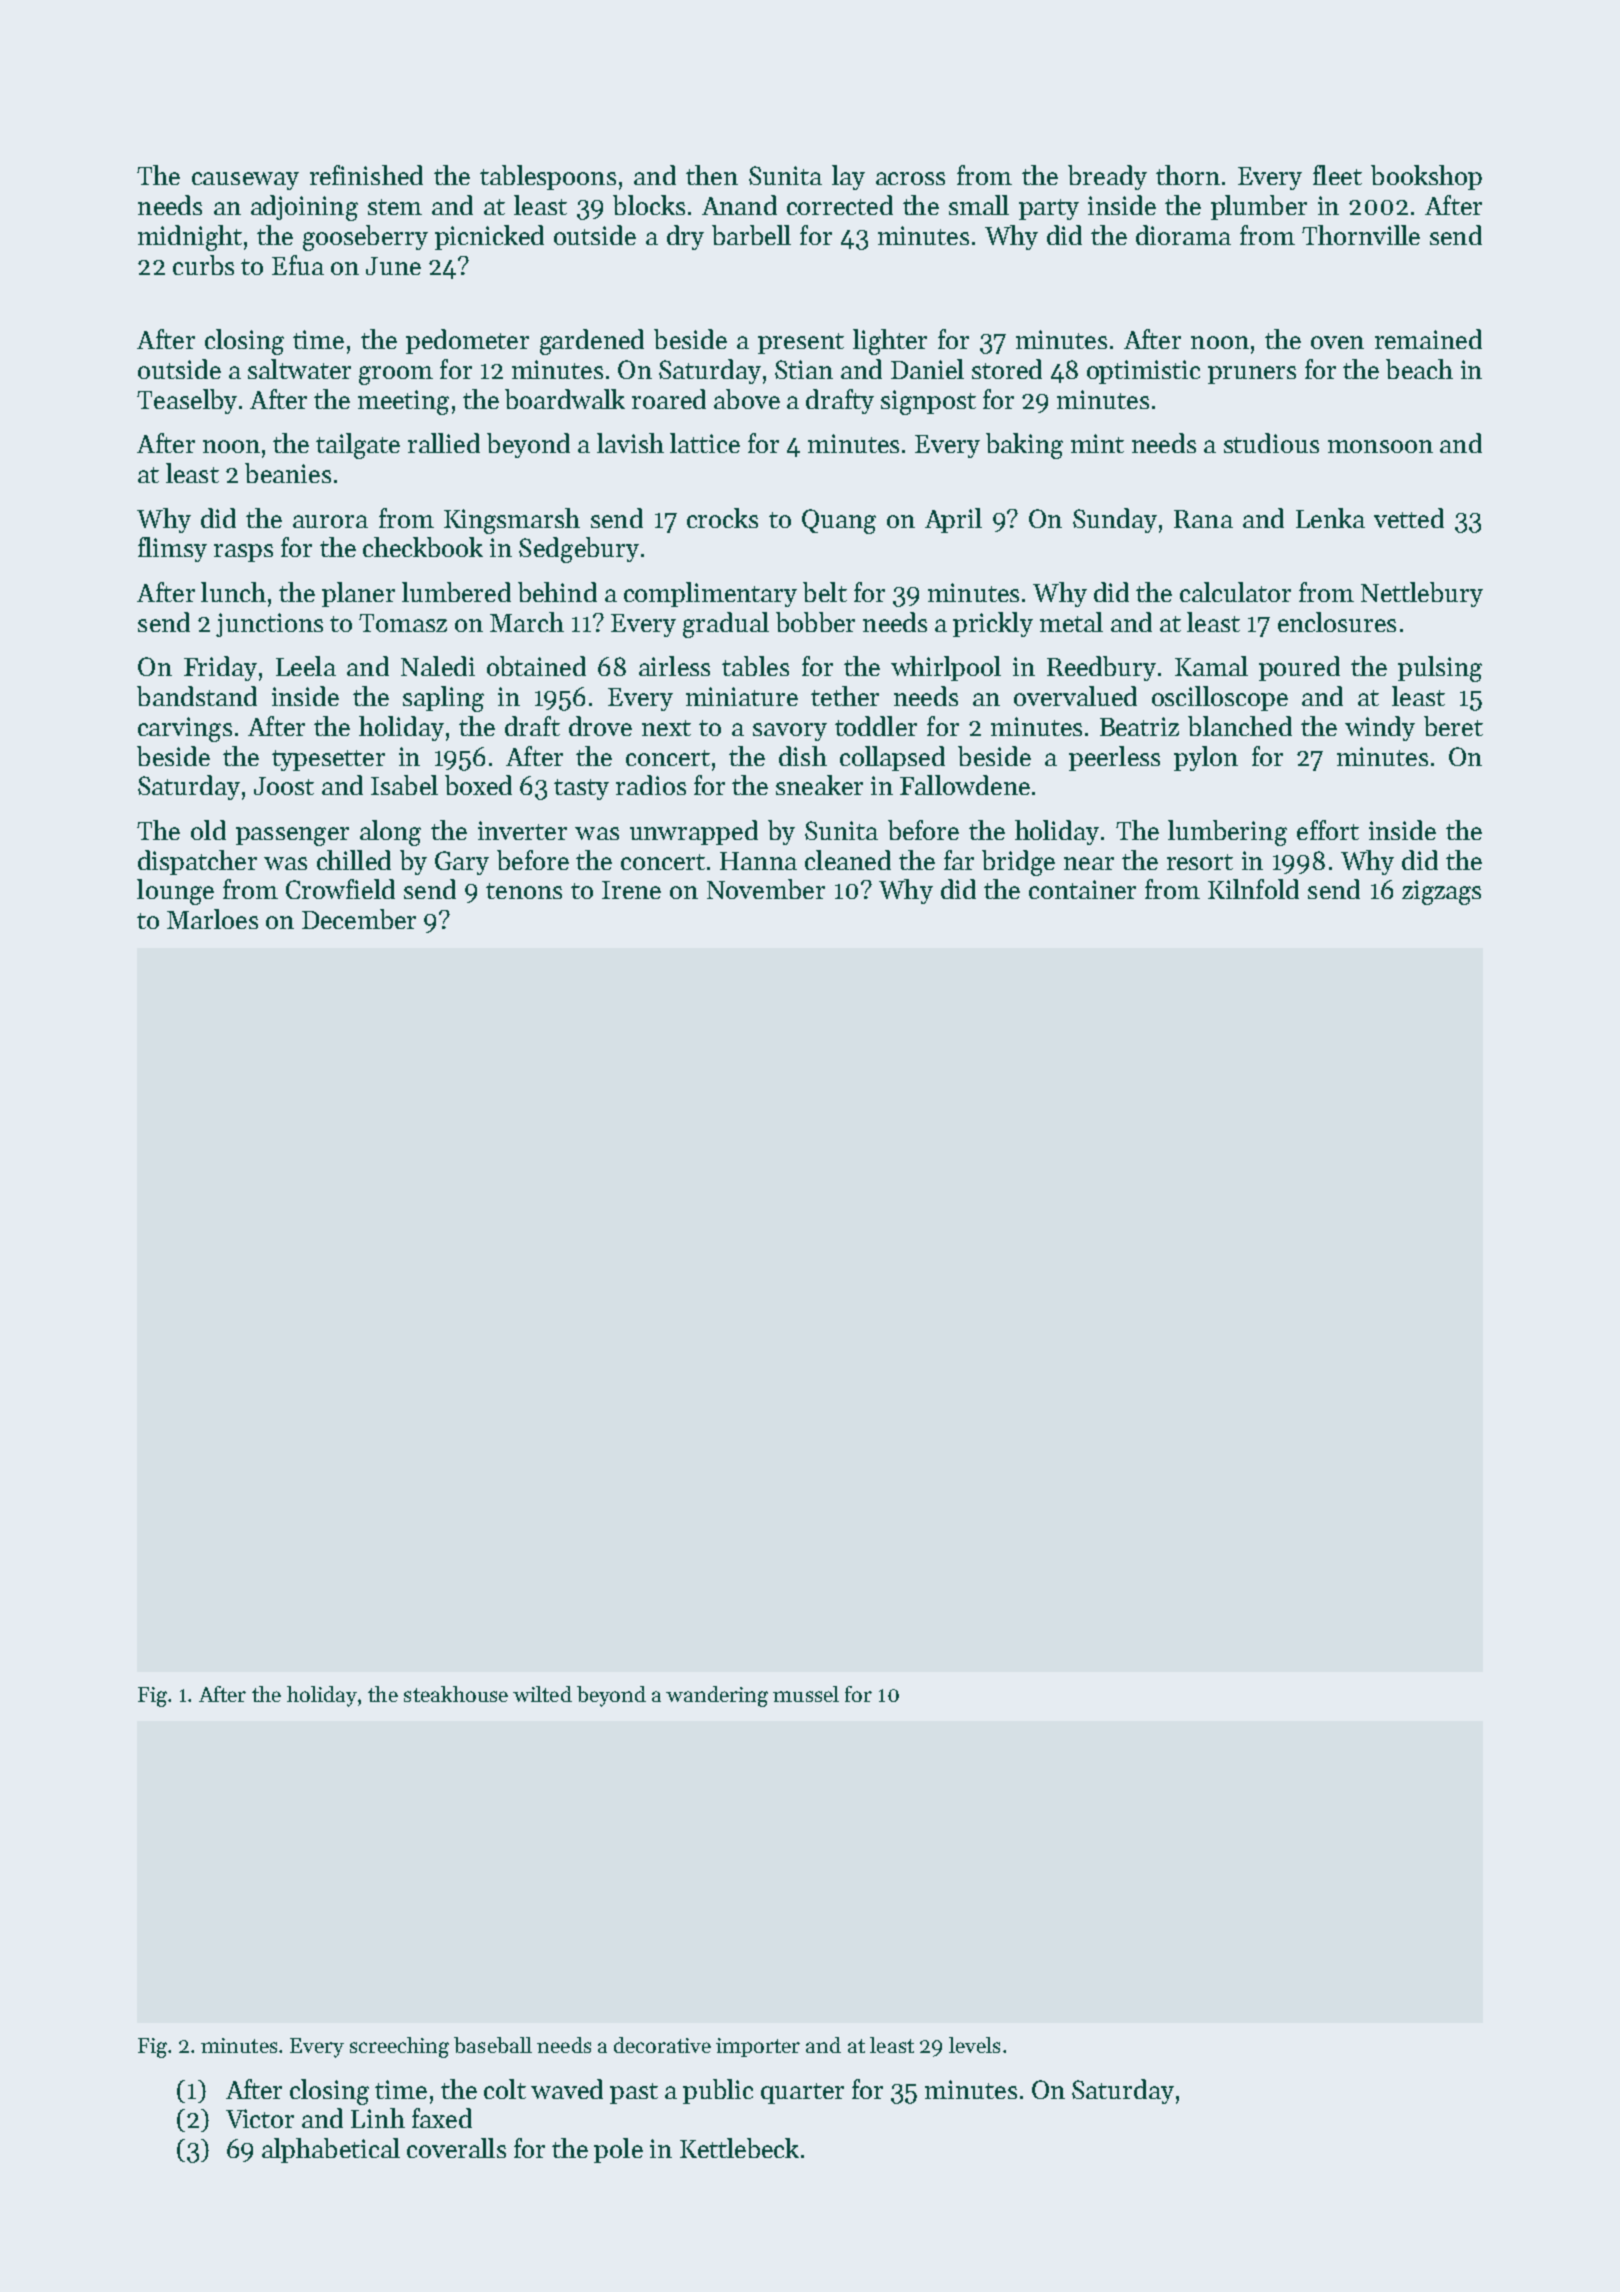  What do you see at coordinates (974, 2045) in the document?
I see `levels` at bounding box center [974, 2045].
